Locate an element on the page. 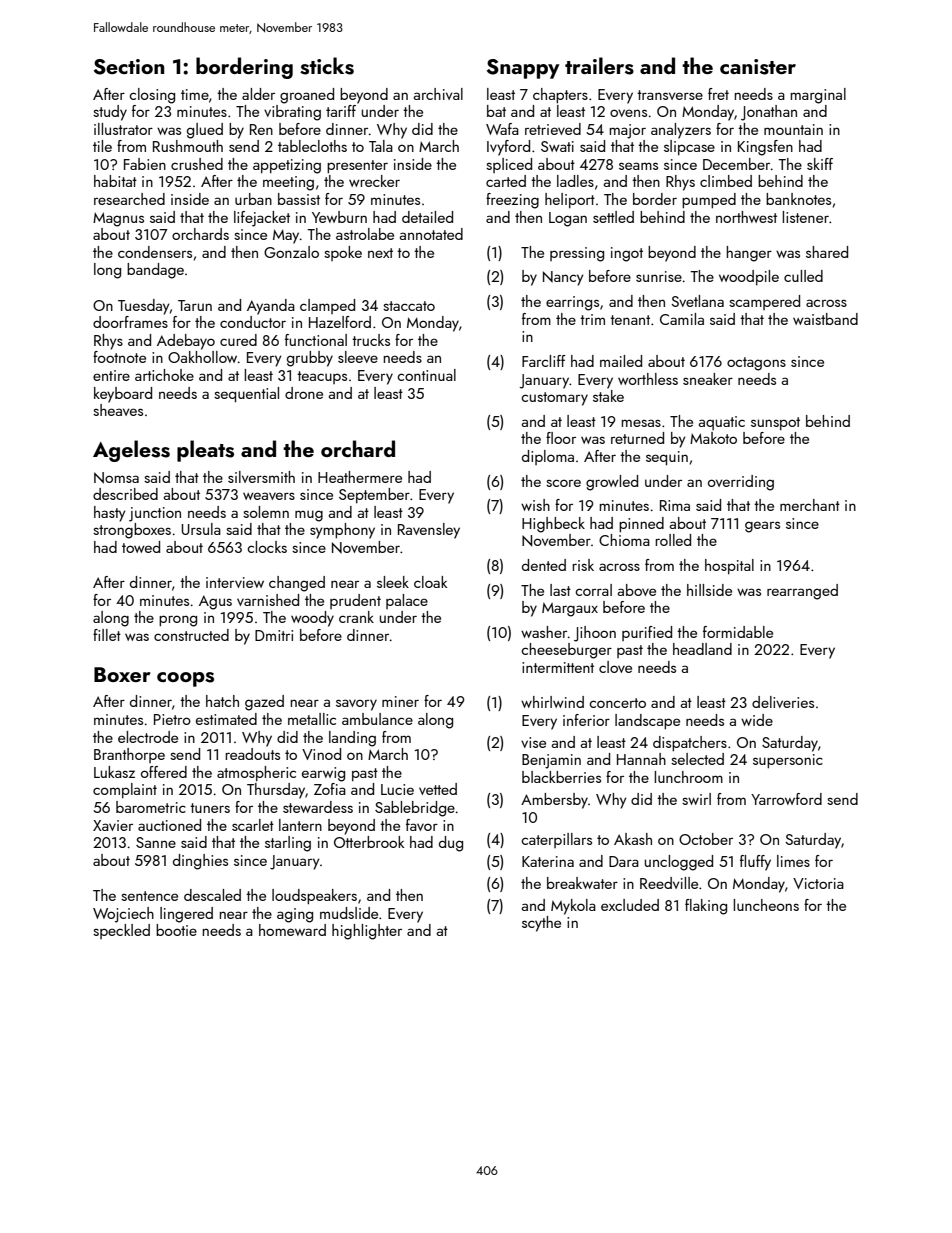 The image size is (952, 1233). tariff is located at coordinates (341, 111).
